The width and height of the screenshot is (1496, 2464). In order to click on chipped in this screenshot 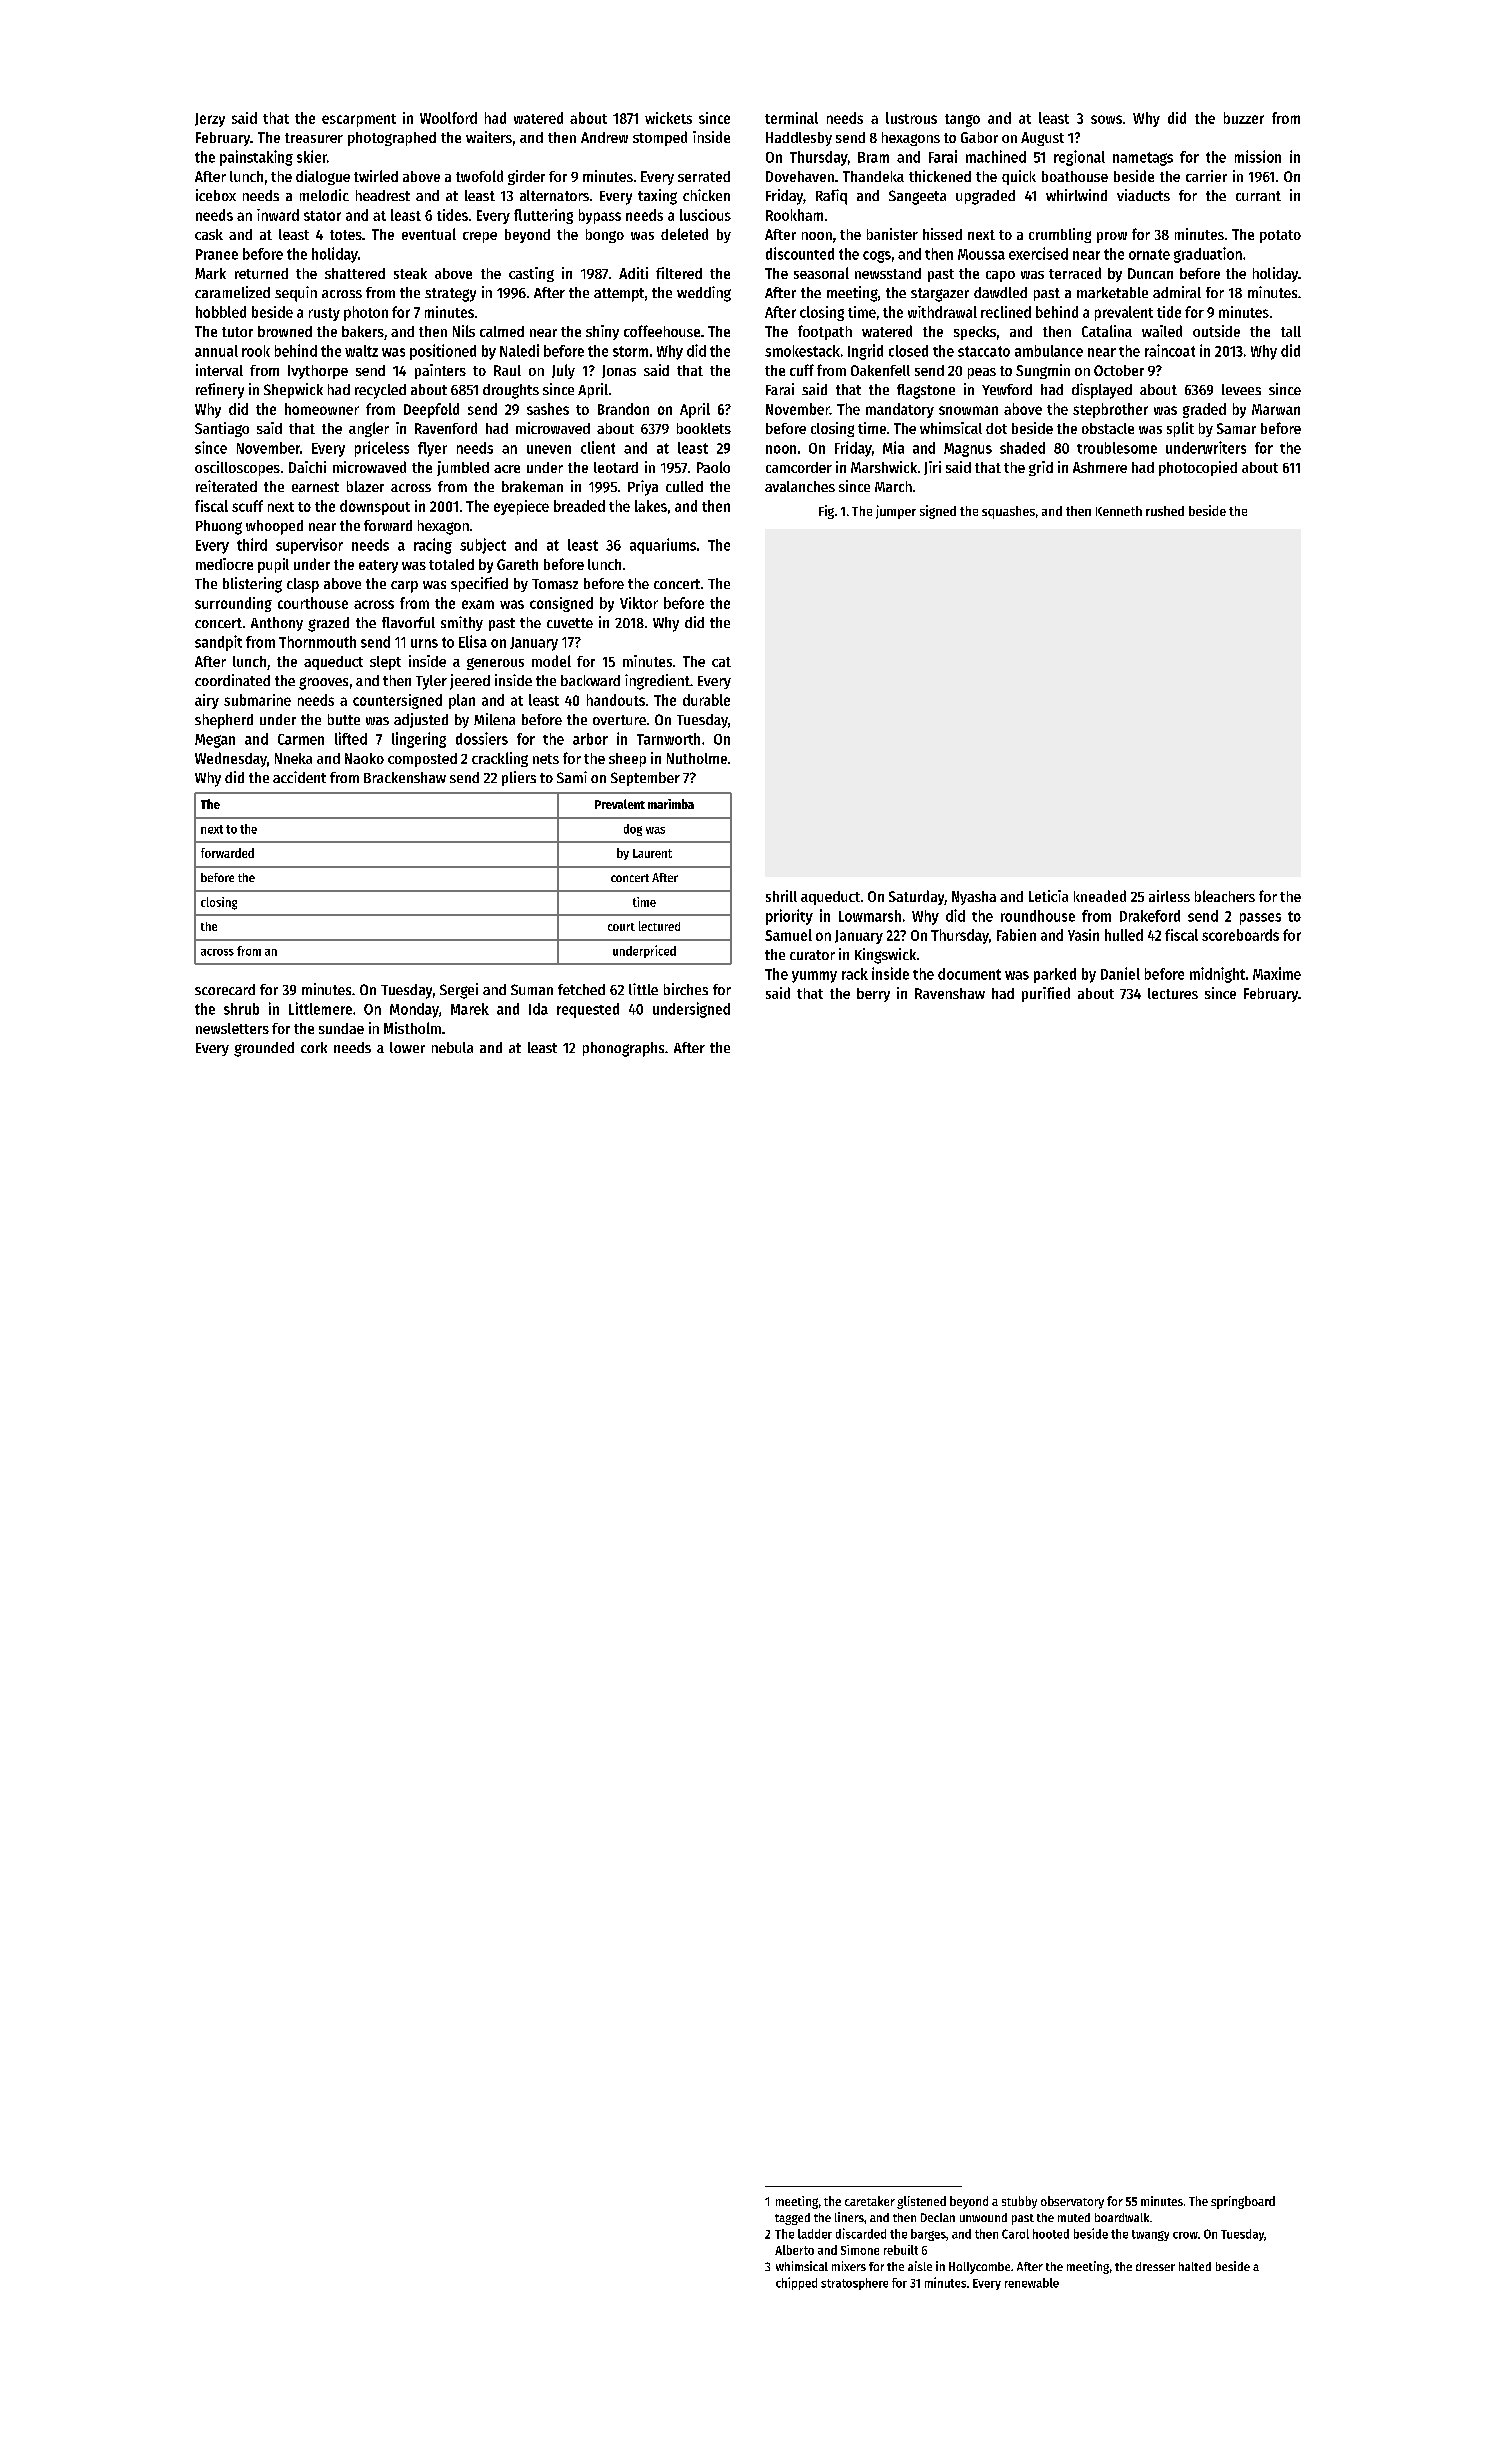, I will do `click(796, 2283)`.
